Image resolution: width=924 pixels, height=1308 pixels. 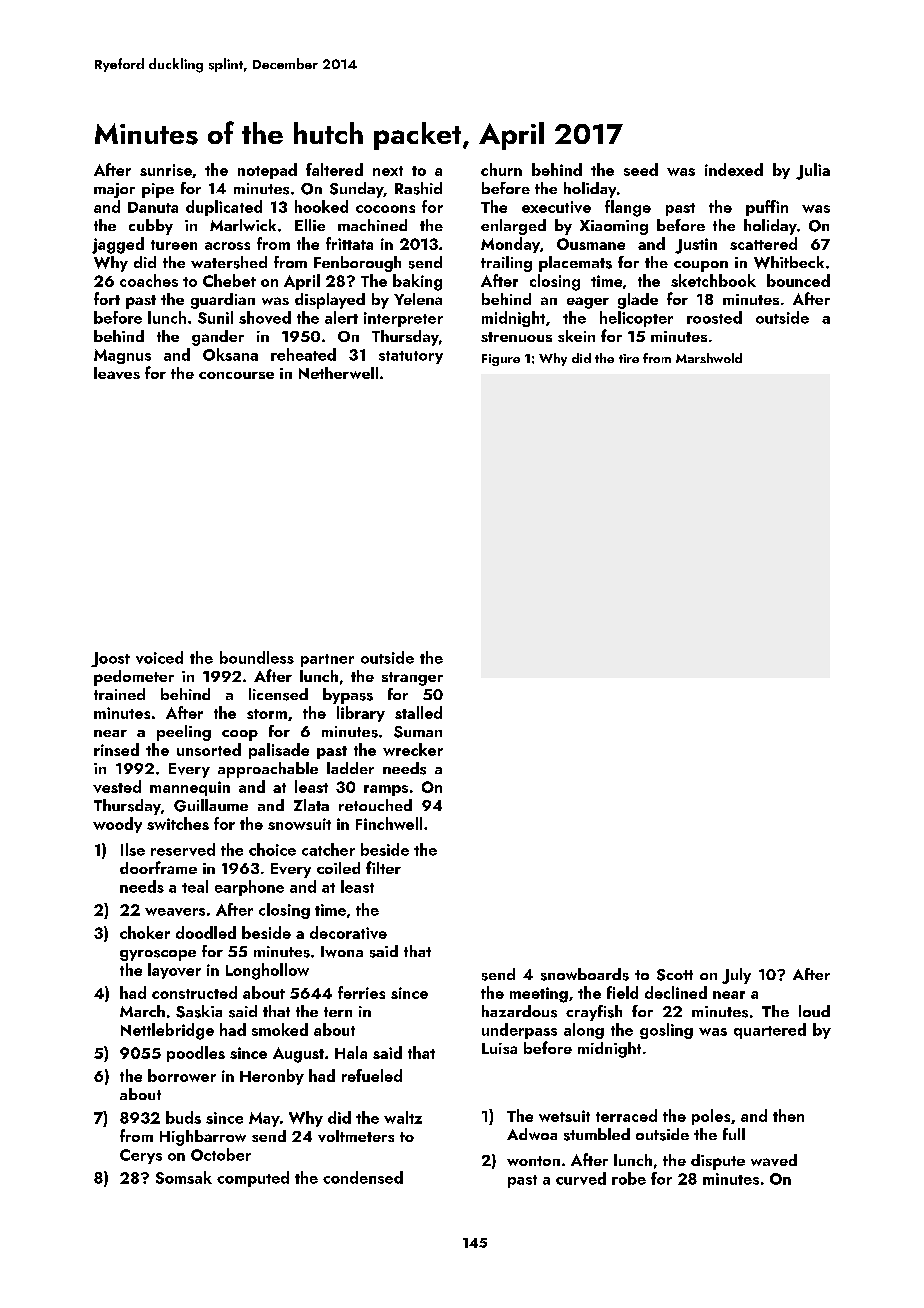 What do you see at coordinates (184, 1177) in the screenshot?
I see `Somsak` at bounding box center [184, 1177].
